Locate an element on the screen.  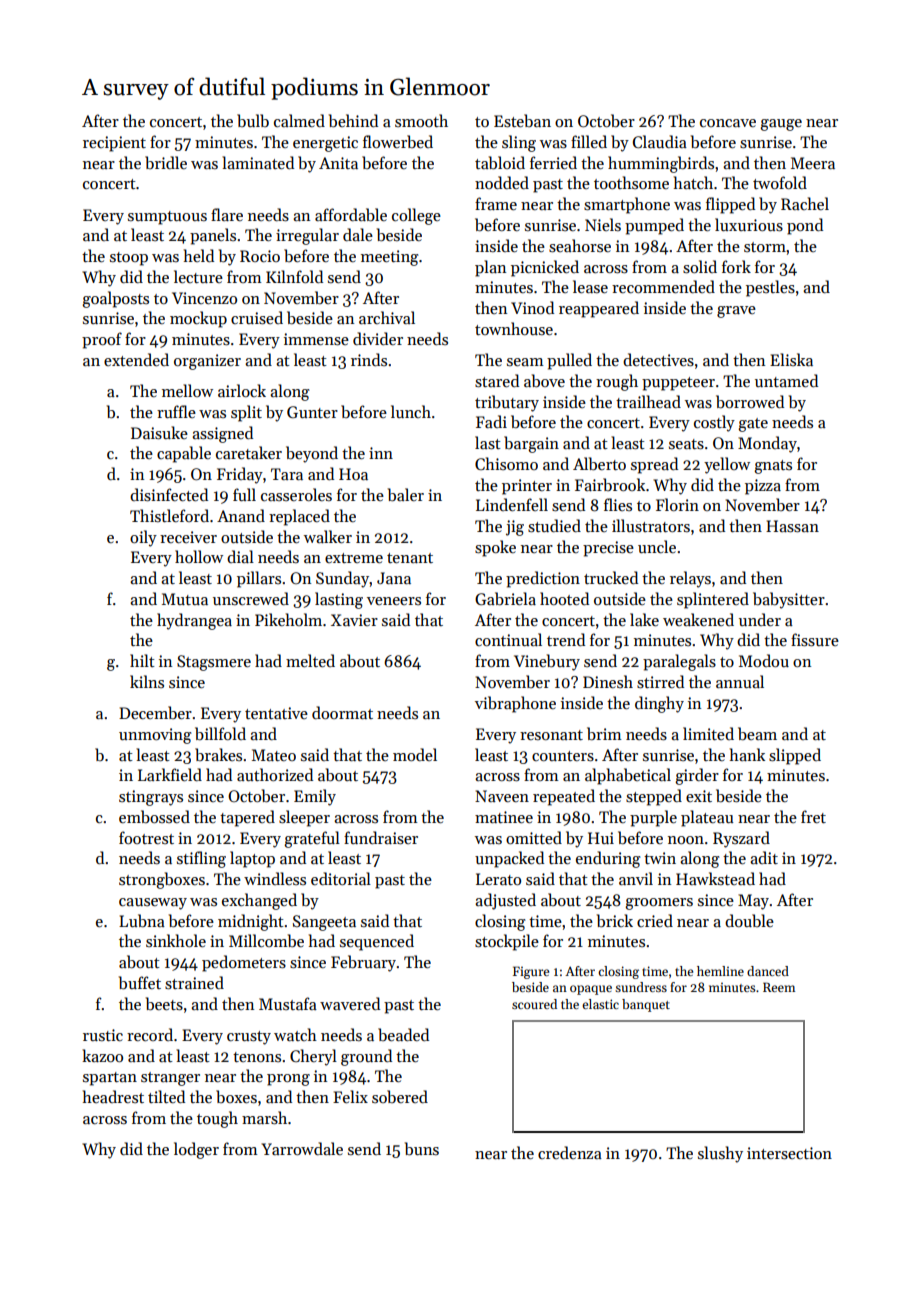
credenza is located at coordinates (570, 1152).
